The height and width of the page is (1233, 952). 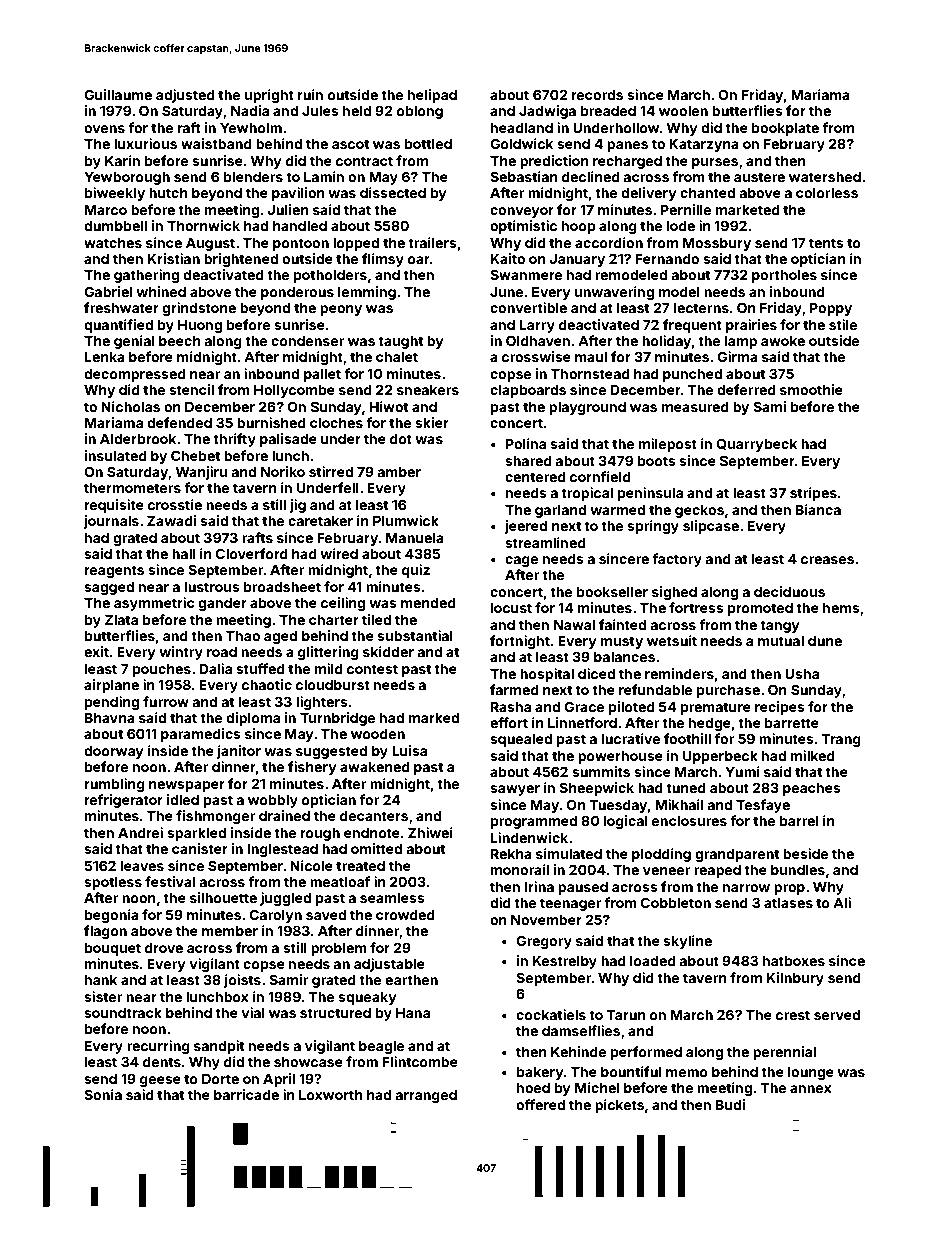 I want to click on Kaito, so click(x=508, y=258).
